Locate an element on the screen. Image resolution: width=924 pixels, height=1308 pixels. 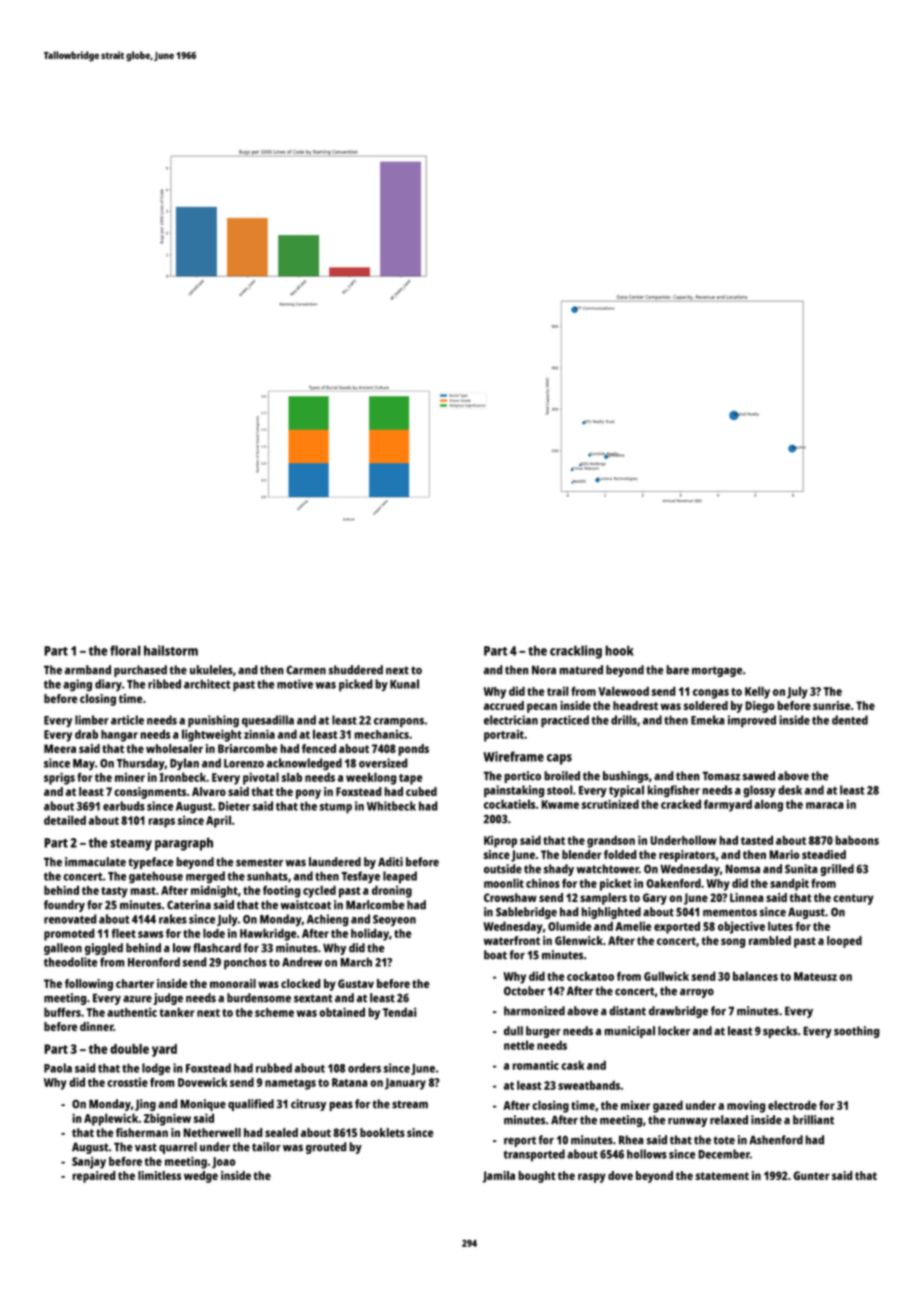
wedge is located at coordinates (201, 1177).
